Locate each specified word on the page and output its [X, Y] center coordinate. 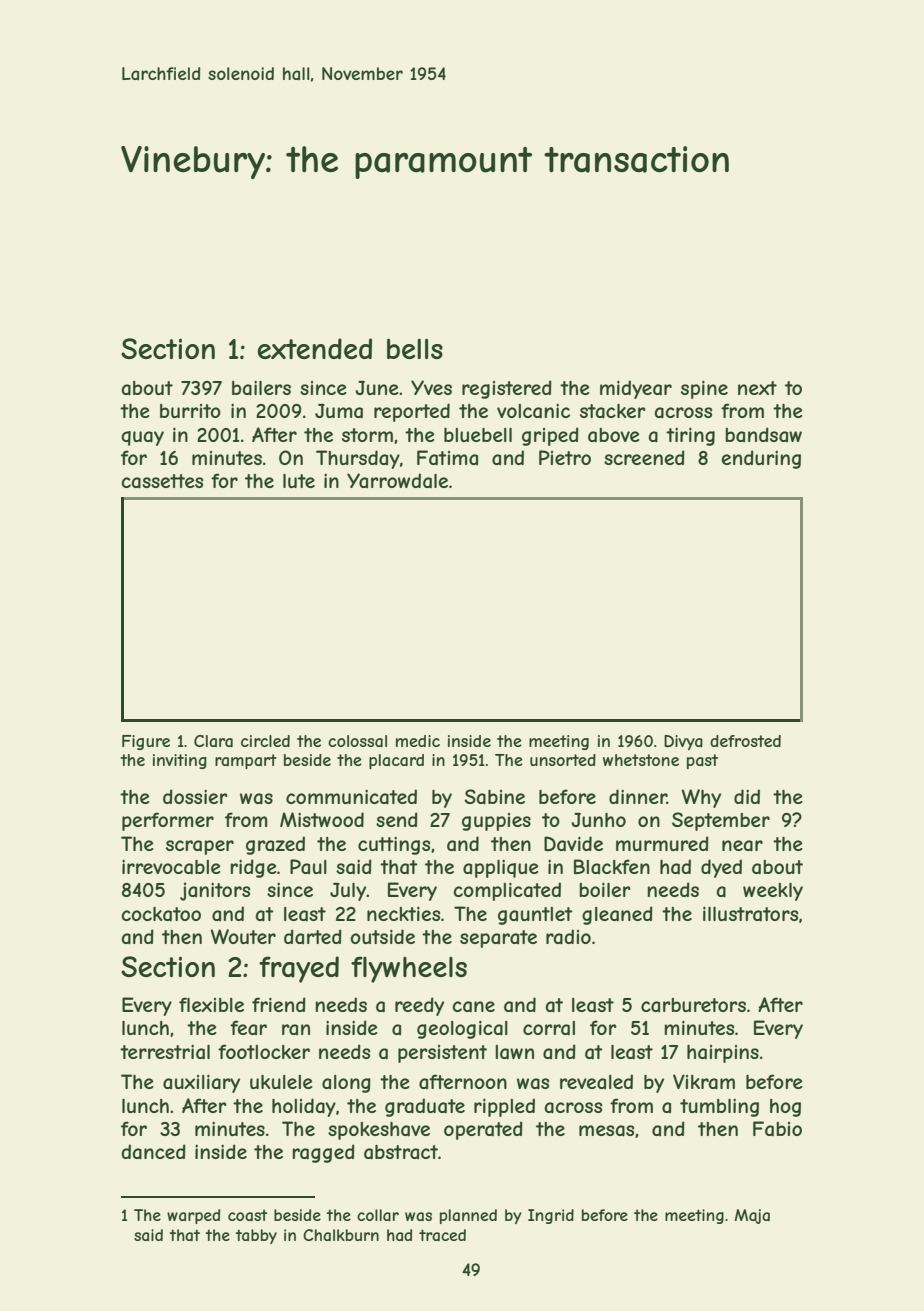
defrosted [745, 741]
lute [299, 481]
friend [279, 1004]
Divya [683, 742]
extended [314, 348]
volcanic [533, 411]
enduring [761, 459]
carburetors [693, 1005]
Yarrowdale [397, 481]
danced [153, 1152]
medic [418, 741]
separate [498, 939]
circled [265, 741]
